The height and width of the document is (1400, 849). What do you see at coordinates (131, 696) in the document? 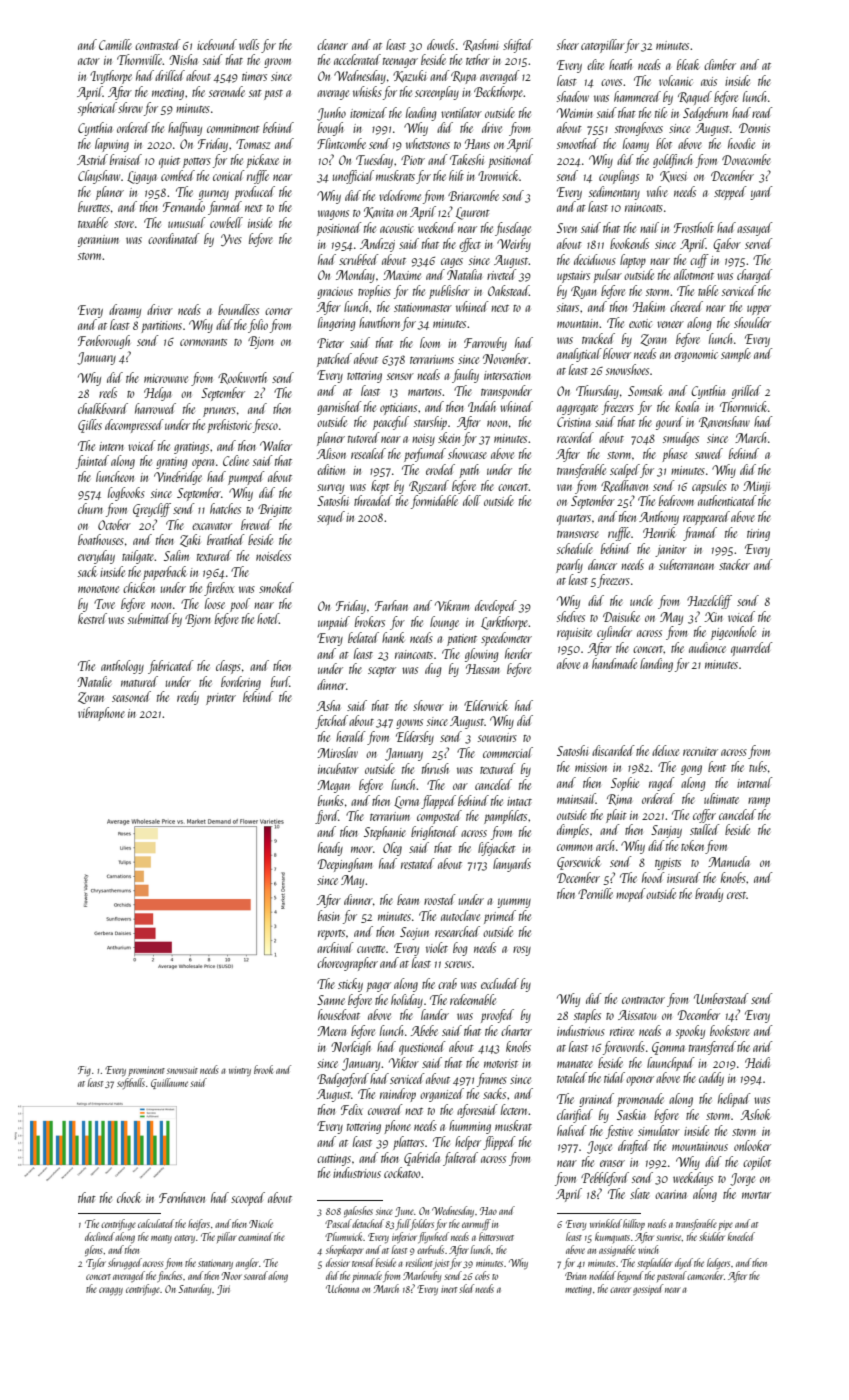
I see `seasoned` at bounding box center [131, 696].
